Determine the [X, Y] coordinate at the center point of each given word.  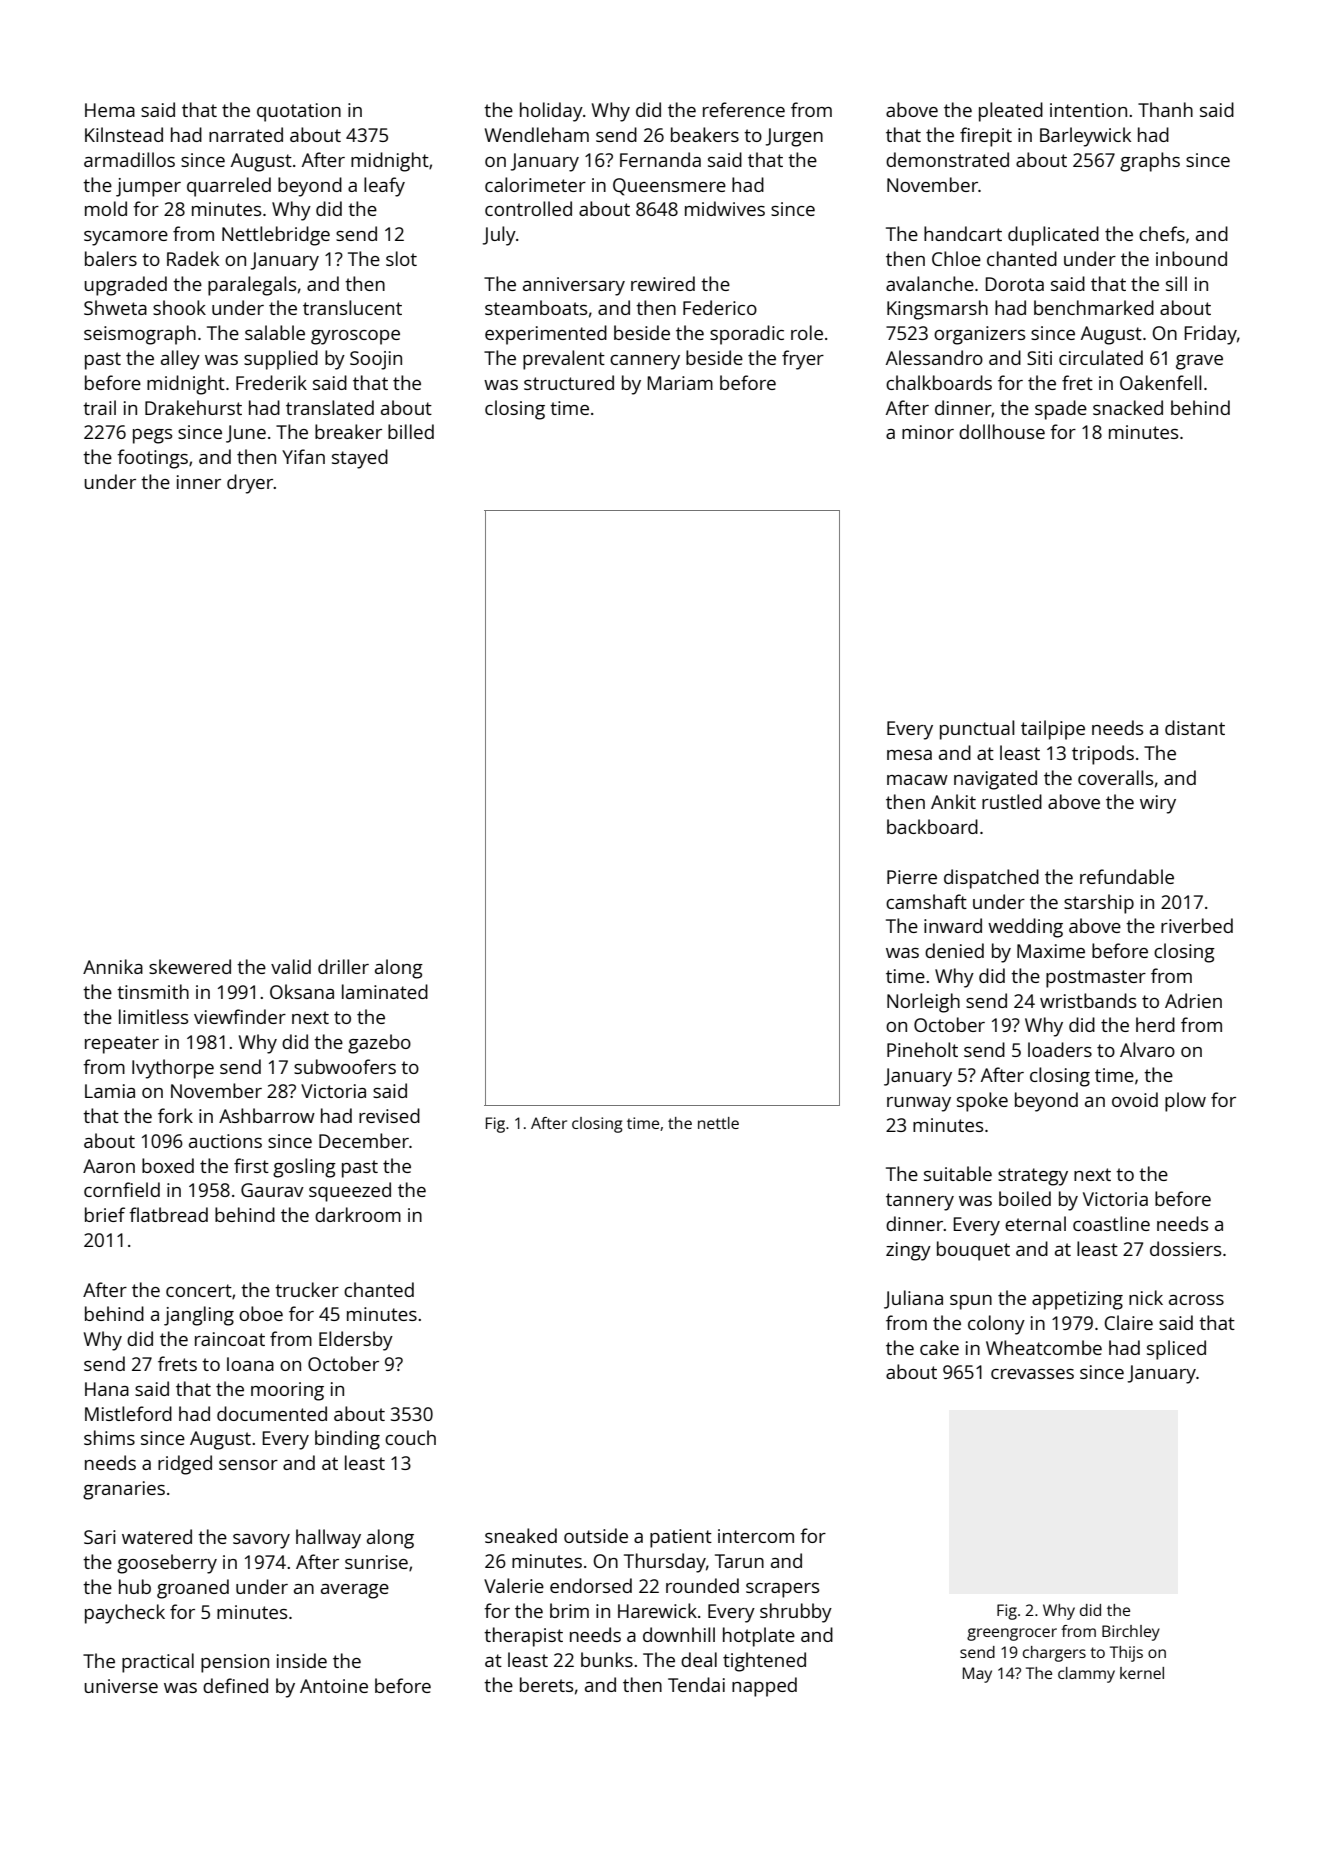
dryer [250, 484]
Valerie [514, 1585]
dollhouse [1002, 431]
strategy [1033, 1177]
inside [302, 1660]
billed [411, 431]
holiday [551, 112]
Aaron [109, 1166]
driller [343, 966]
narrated [246, 134]
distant [1195, 727]
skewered [190, 966]
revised [389, 1115]
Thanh [1165, 109]
